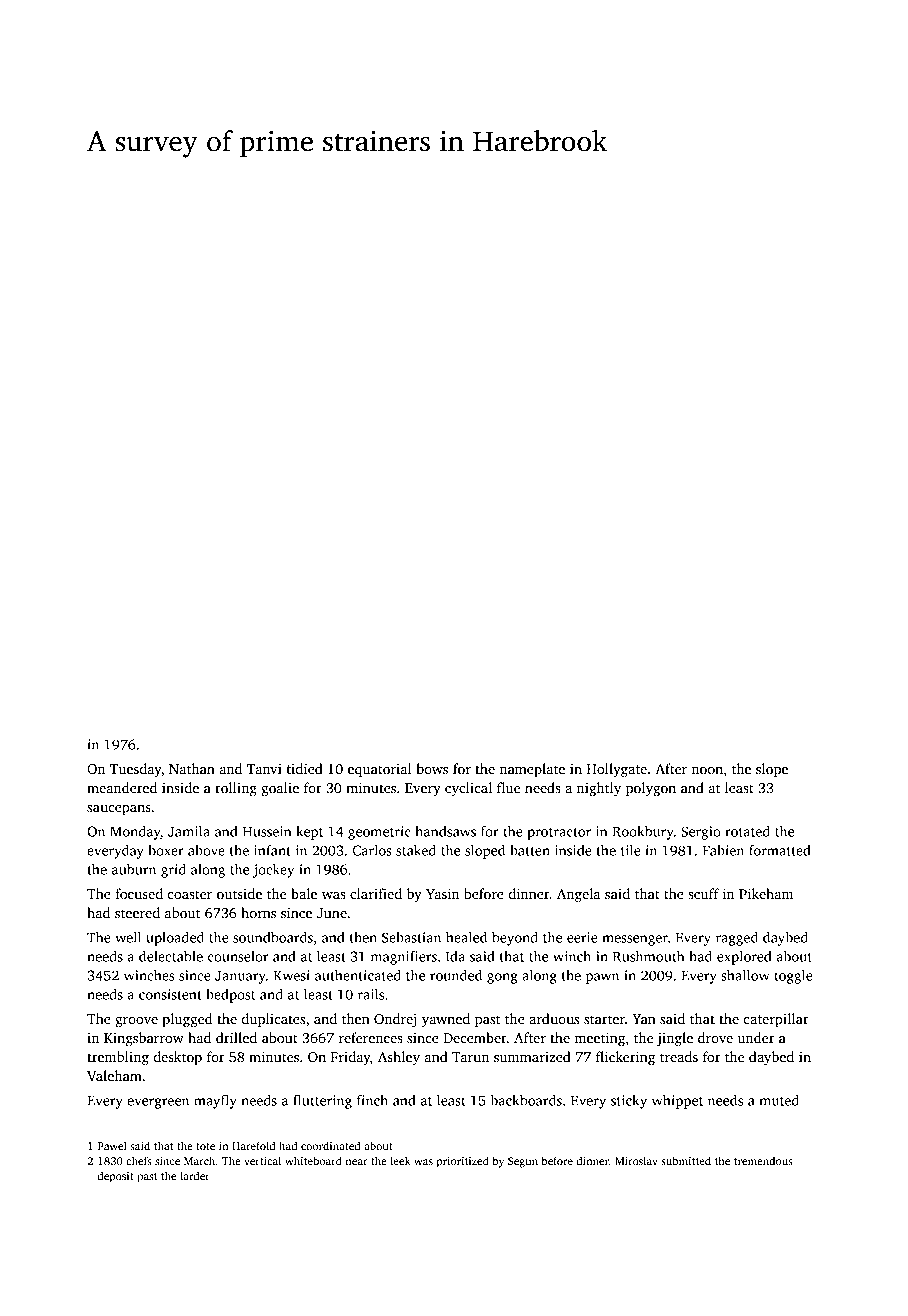  Describe the element at coordinates (177, 1058) in the document. I see `desktop` at that location.
